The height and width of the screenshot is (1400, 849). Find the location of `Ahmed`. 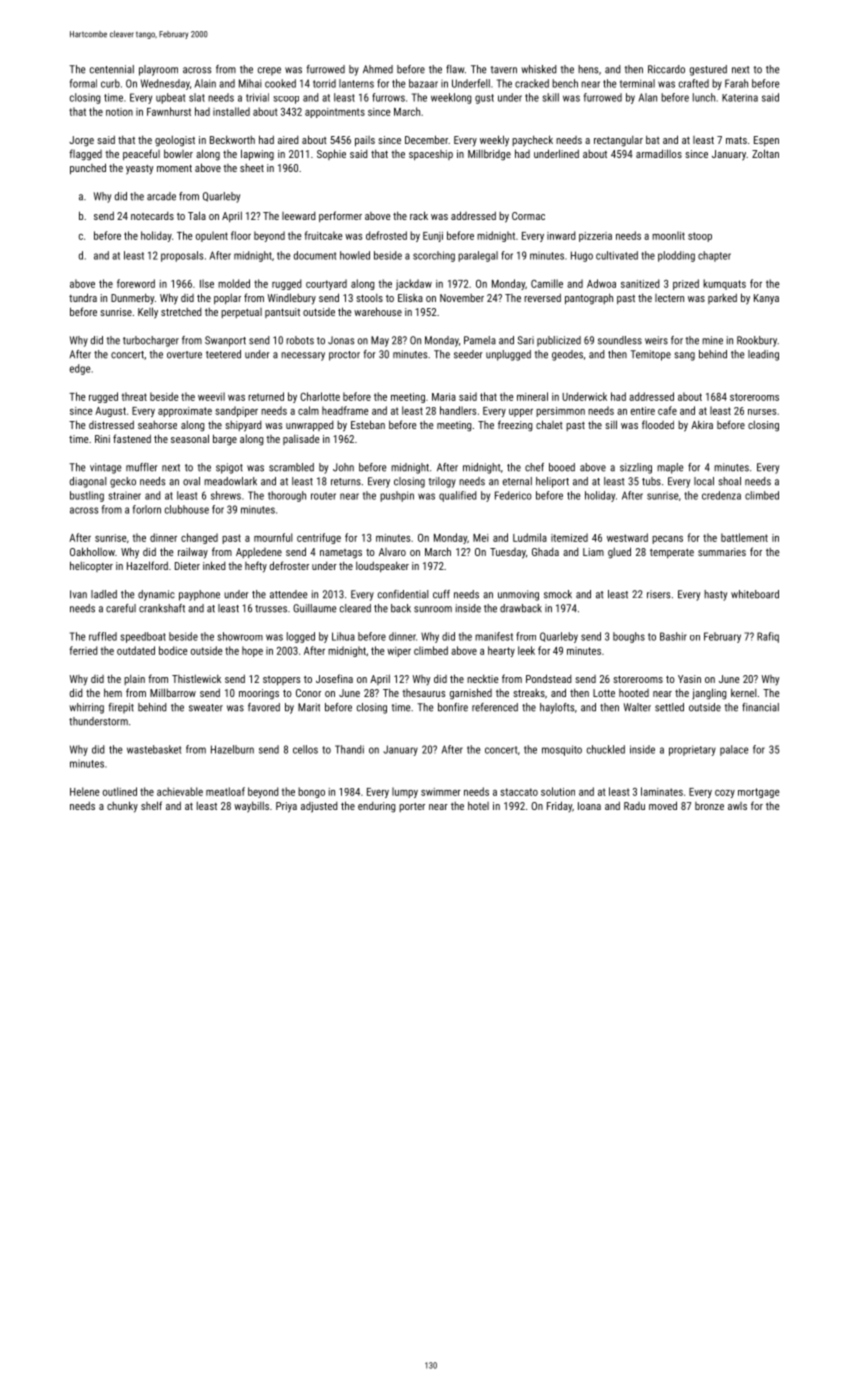

Ahmed is located at coordinates (378, 69).
